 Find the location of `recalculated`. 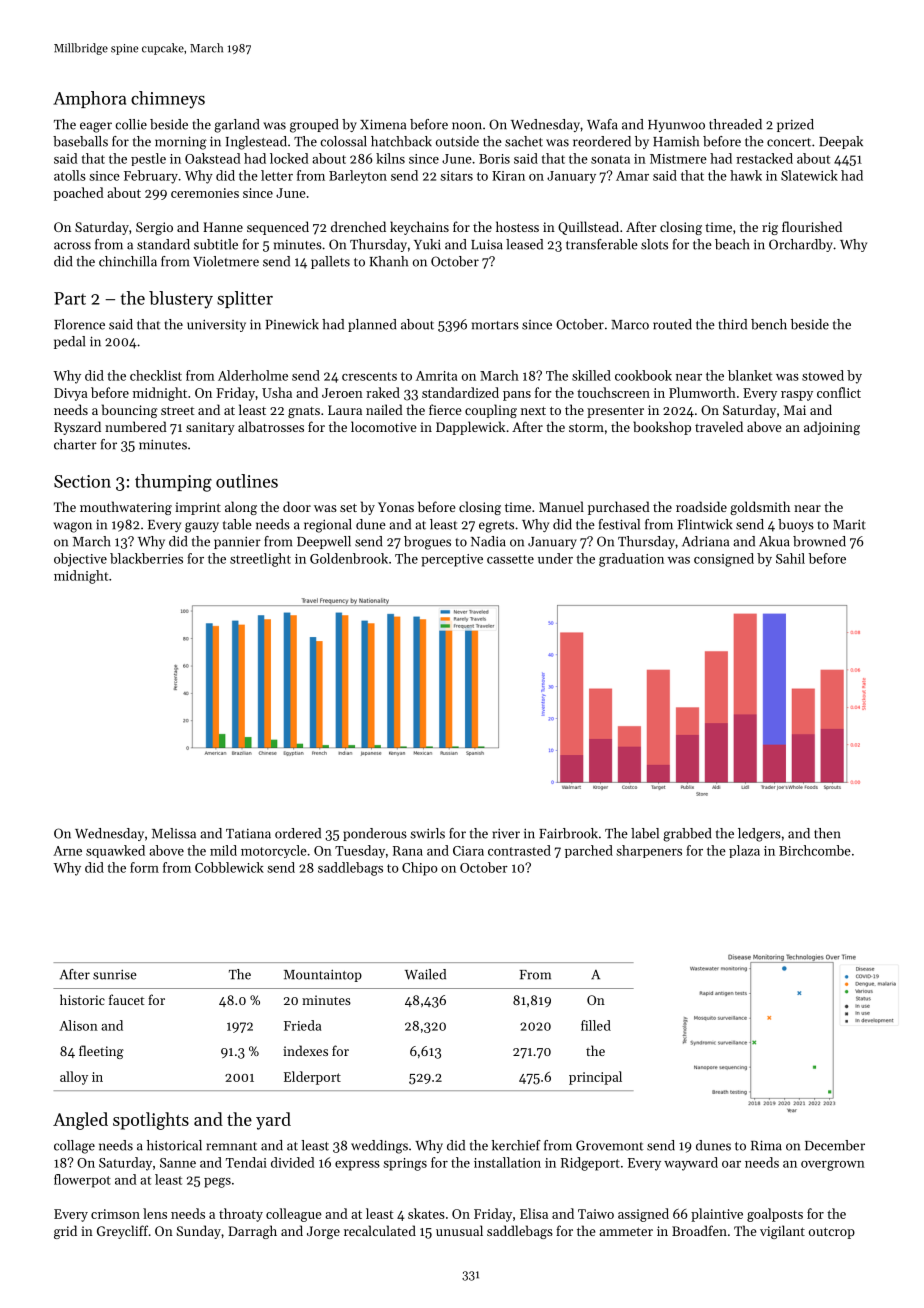

recalculated is located at coordinates (380, 1230).
